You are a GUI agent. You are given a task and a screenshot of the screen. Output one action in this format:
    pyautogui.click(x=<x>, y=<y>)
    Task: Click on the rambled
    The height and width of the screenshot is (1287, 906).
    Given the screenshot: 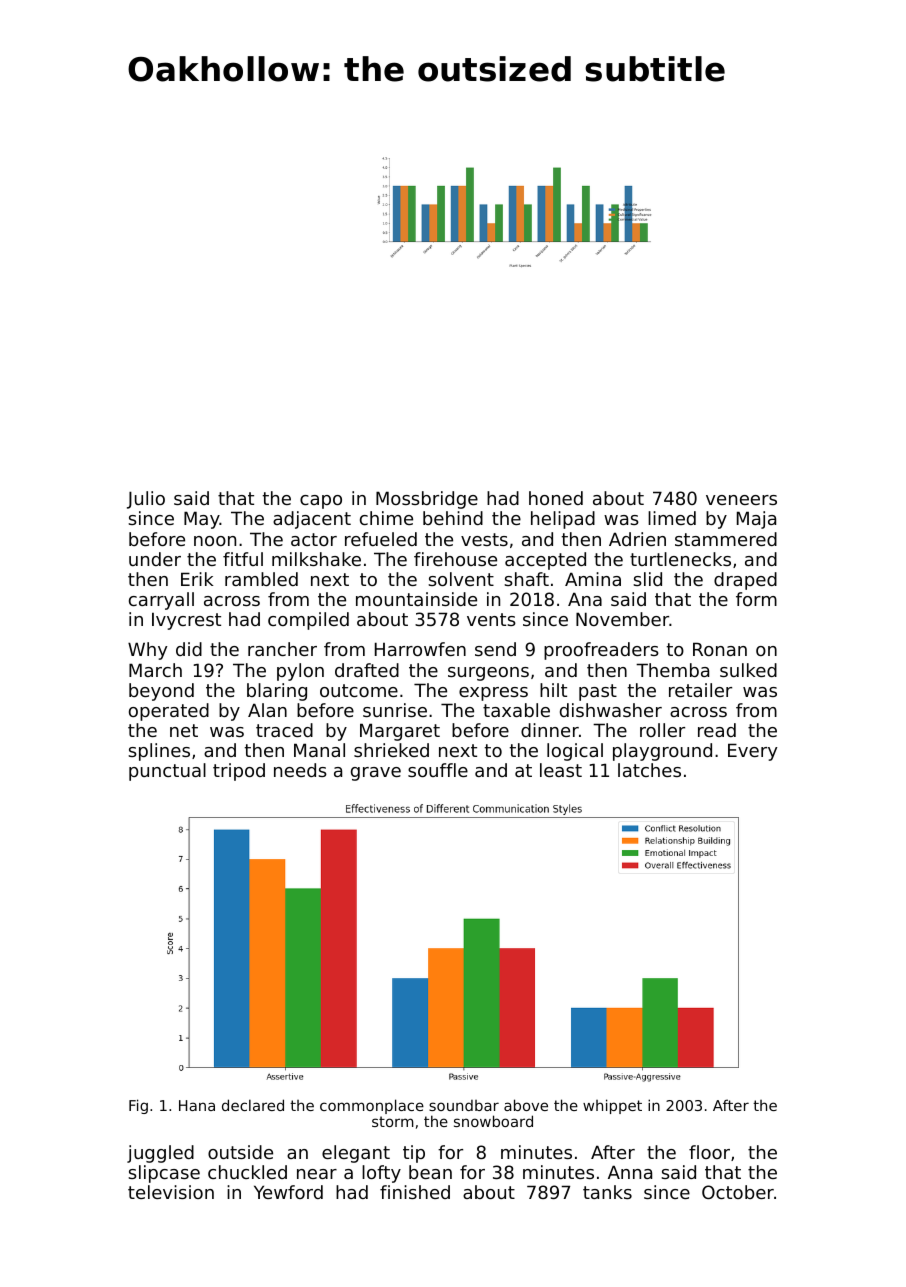 What is the action you would take?
    pyautogui.click(x=261, y=579)
